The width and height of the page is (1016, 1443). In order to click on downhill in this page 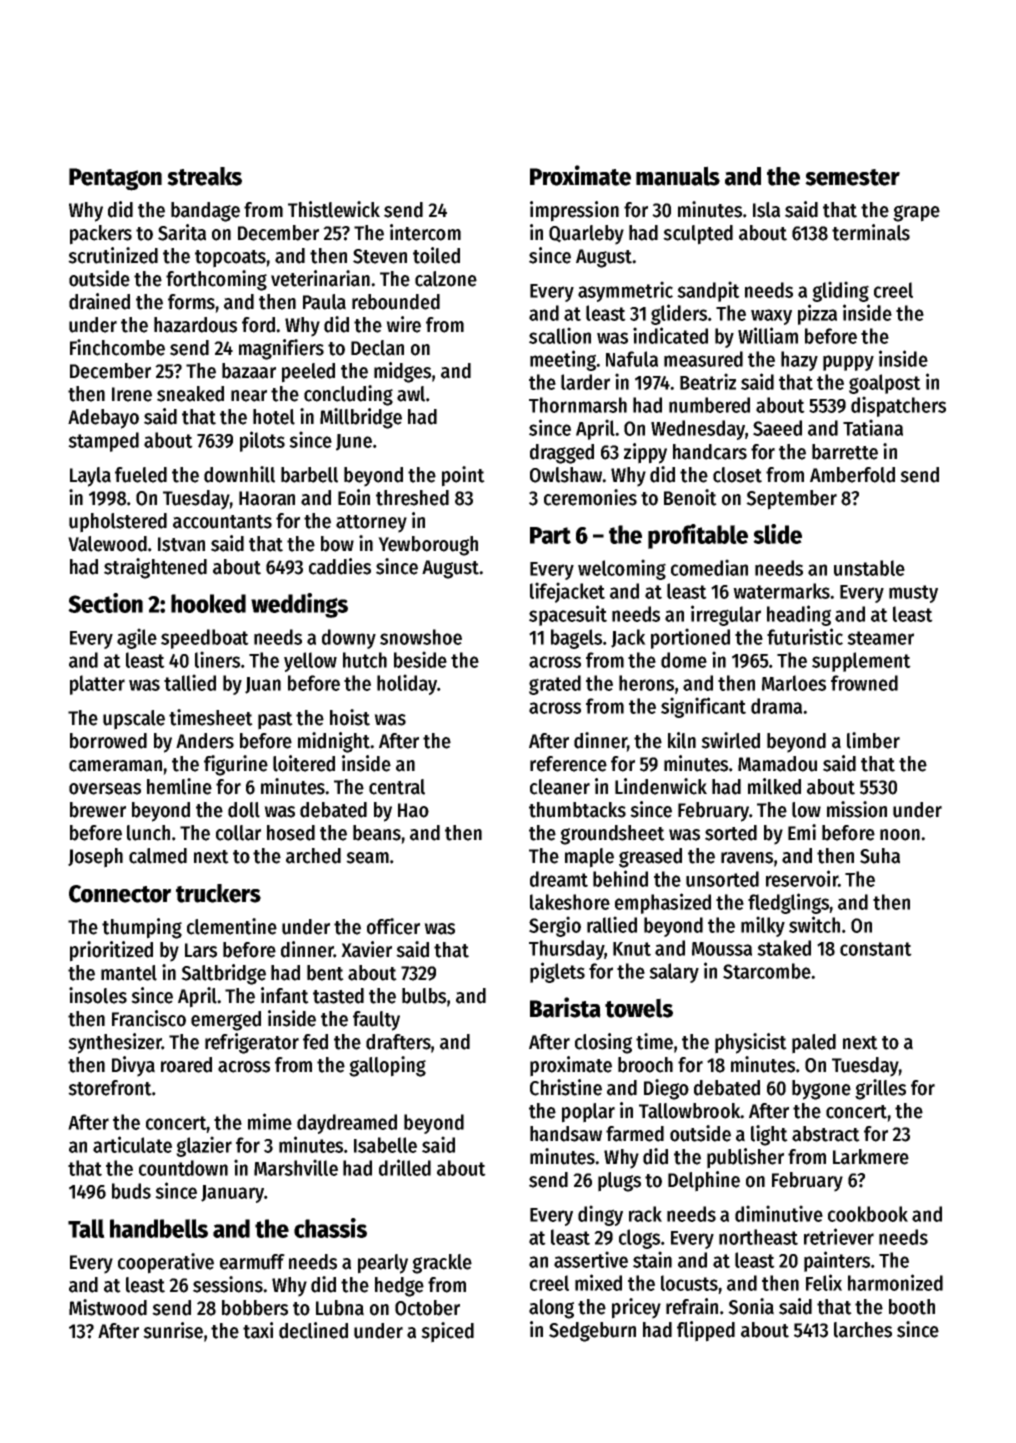, I will do `click(239, 474)`.
